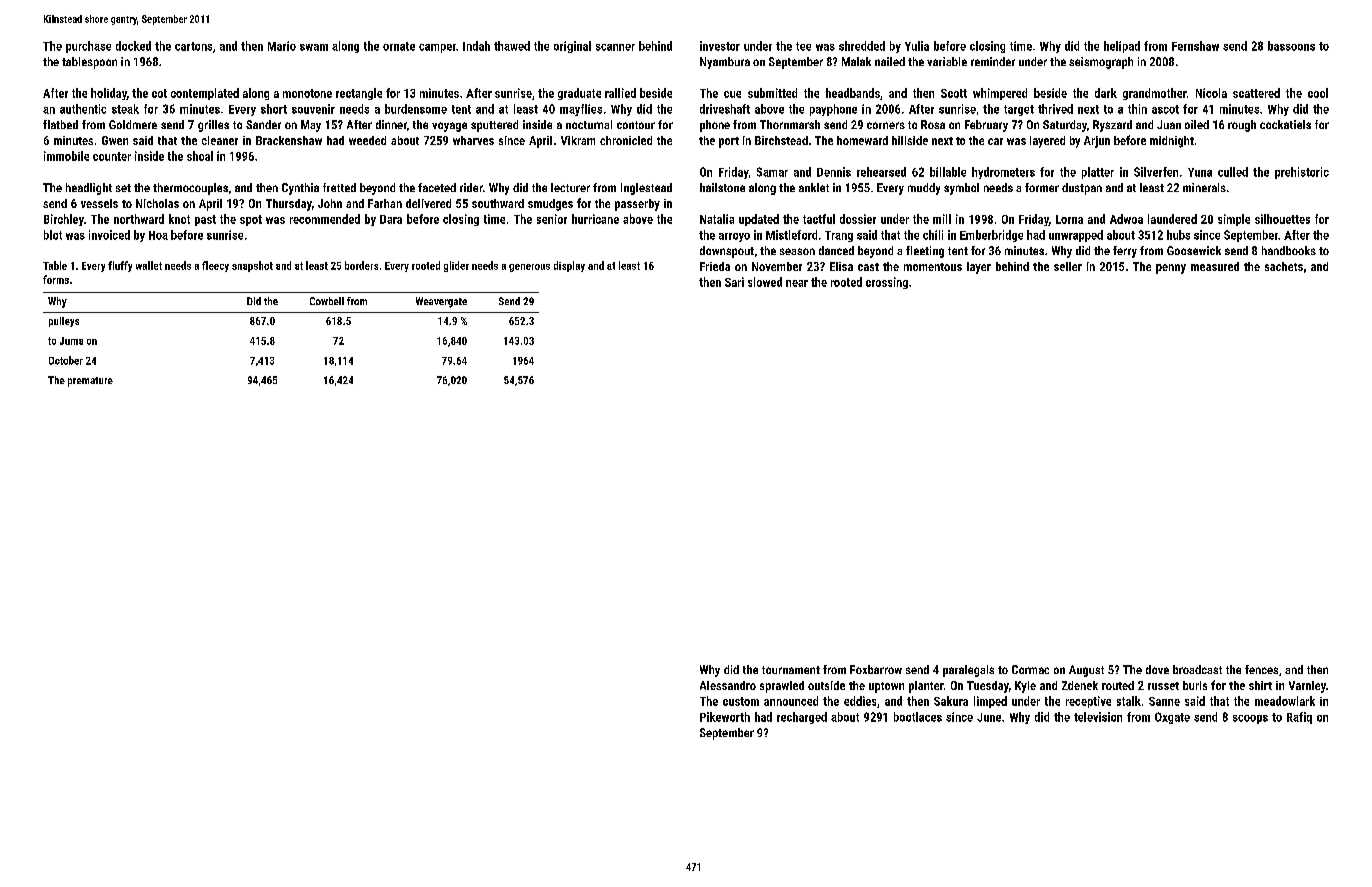  Describe the element at coordinates (725, 717) in the screenshot. I see `Pikeworth` at that location.
